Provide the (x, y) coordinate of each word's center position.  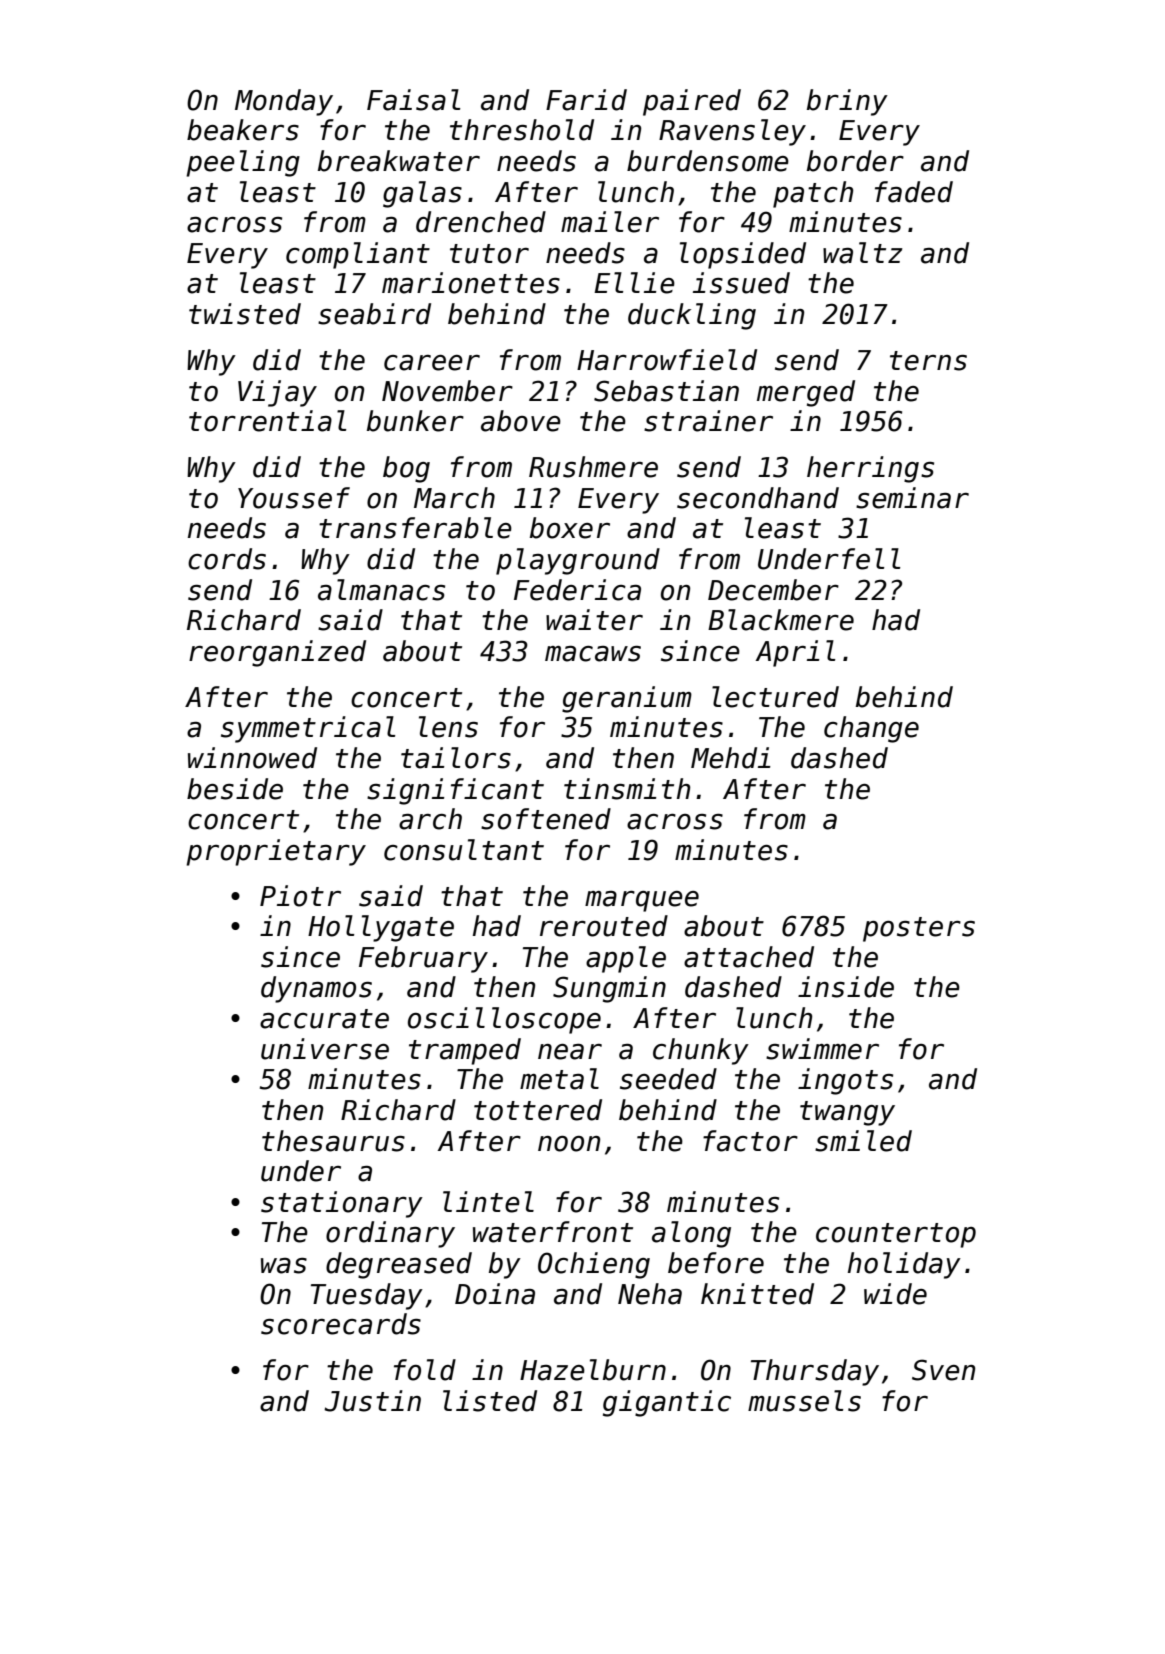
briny (847, 102)
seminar (912, 498)
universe (325, 1049)
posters (919, 929)
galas (422, 194)
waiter (594, 620)
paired (692, 102)
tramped (465, 1051)
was (284, 1266)
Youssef (294, 498)
